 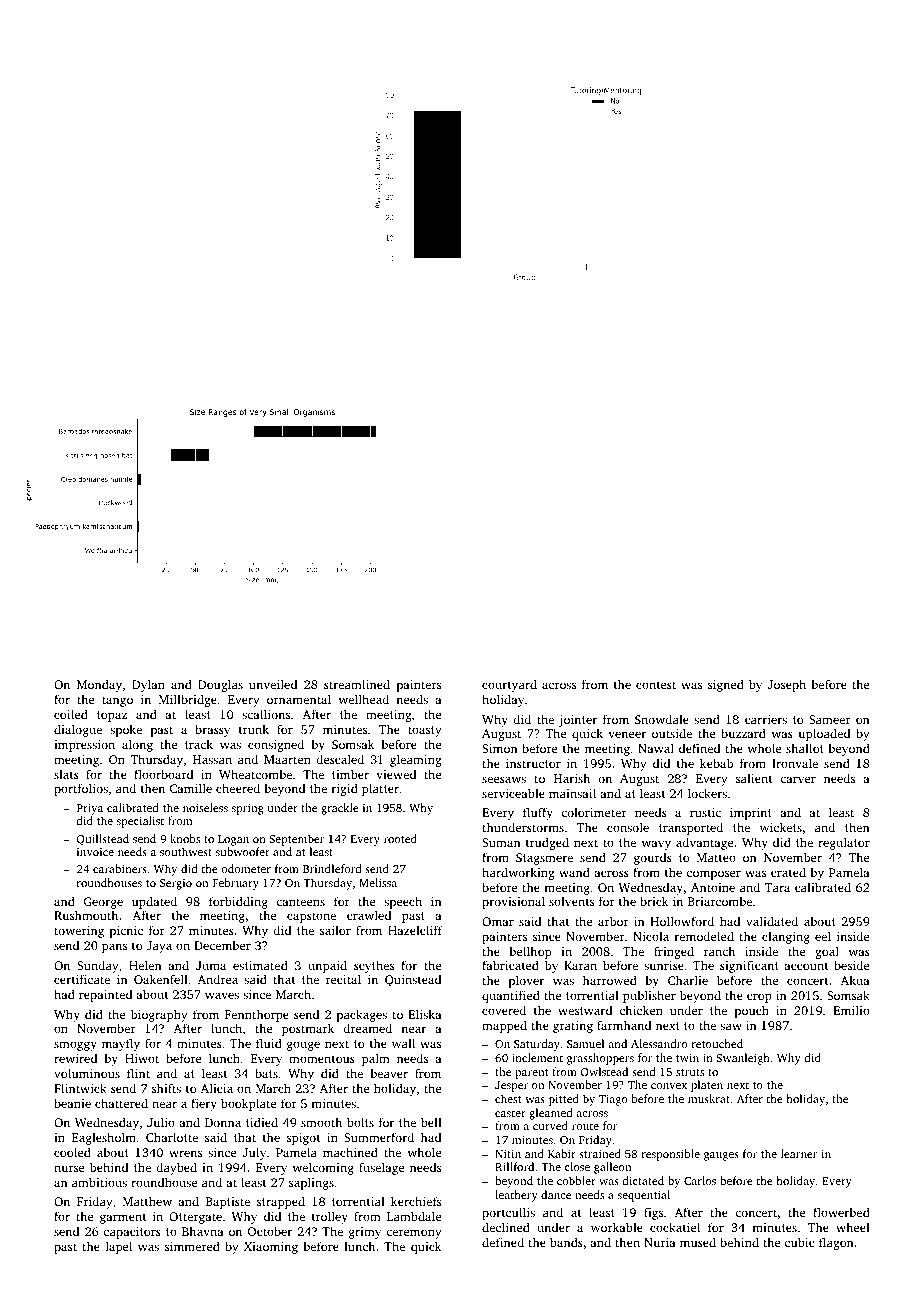 What do you see at coordinates (191, 788) in the document?
I see `Camille` at bounding box center [191, 788].
